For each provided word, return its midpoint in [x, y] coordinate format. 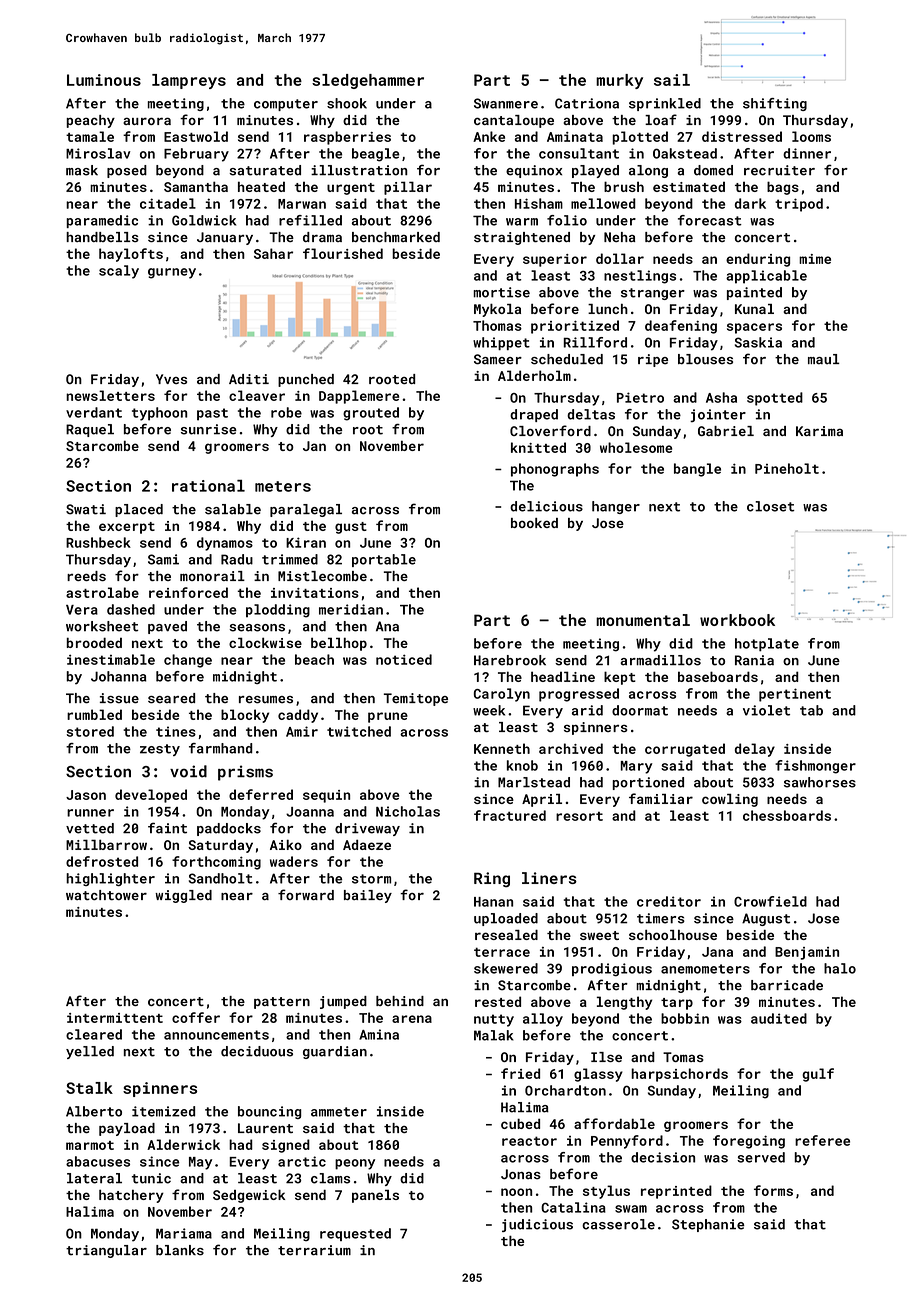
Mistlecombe [322, 576]
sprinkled [665, 104]
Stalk [89, 1088]
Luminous [104, 80]
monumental [643, 620]
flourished [343, 253]
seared [171, 698]
